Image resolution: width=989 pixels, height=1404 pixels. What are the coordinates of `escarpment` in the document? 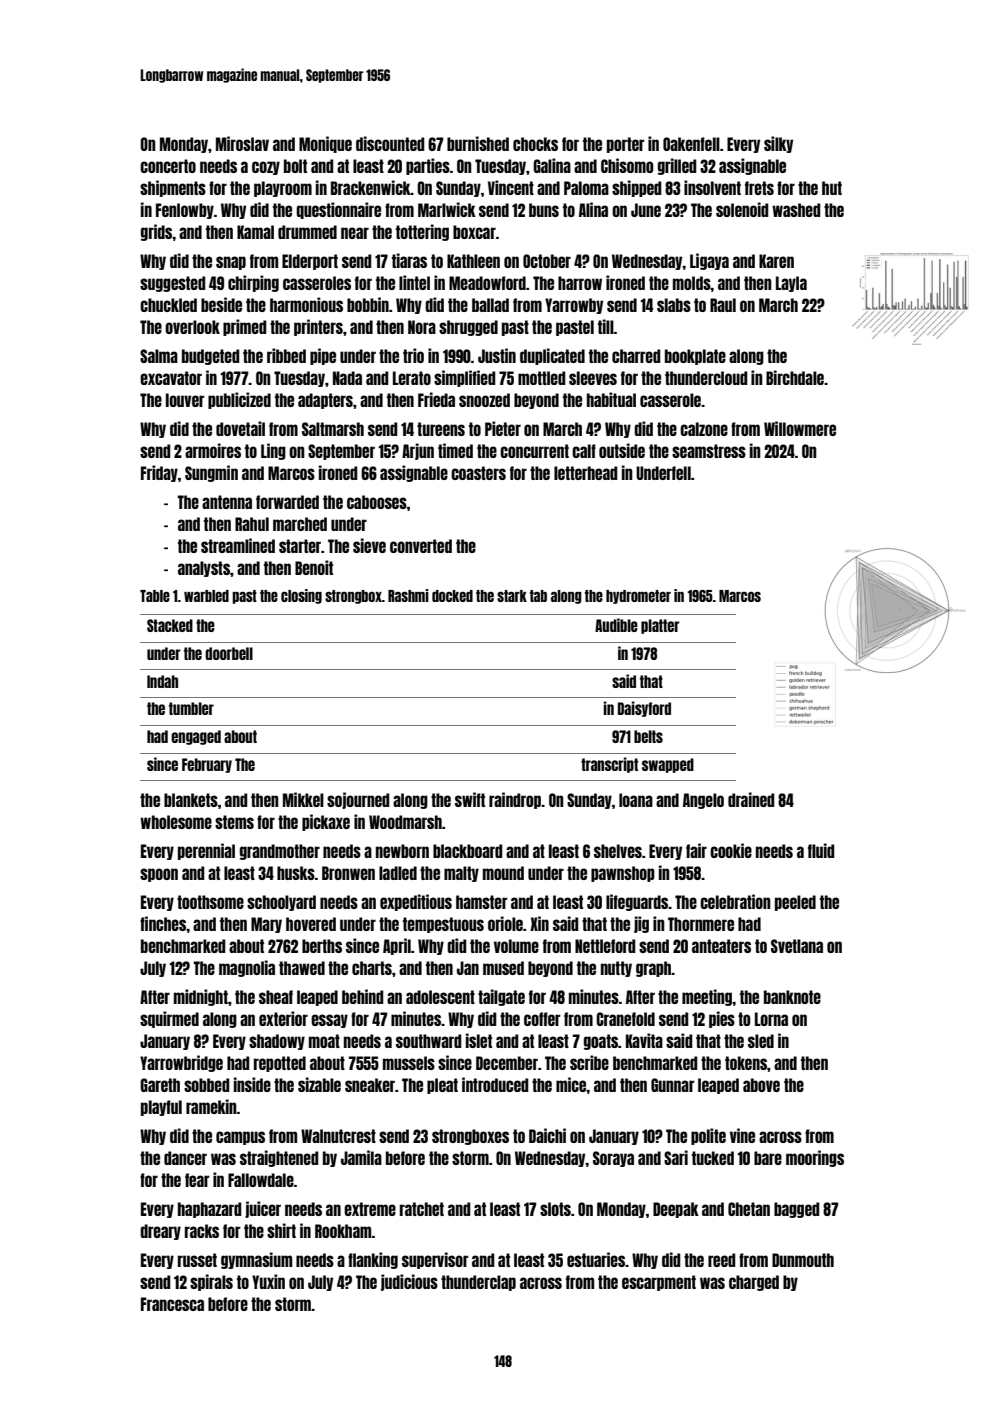 It's located at (659, 1283).
